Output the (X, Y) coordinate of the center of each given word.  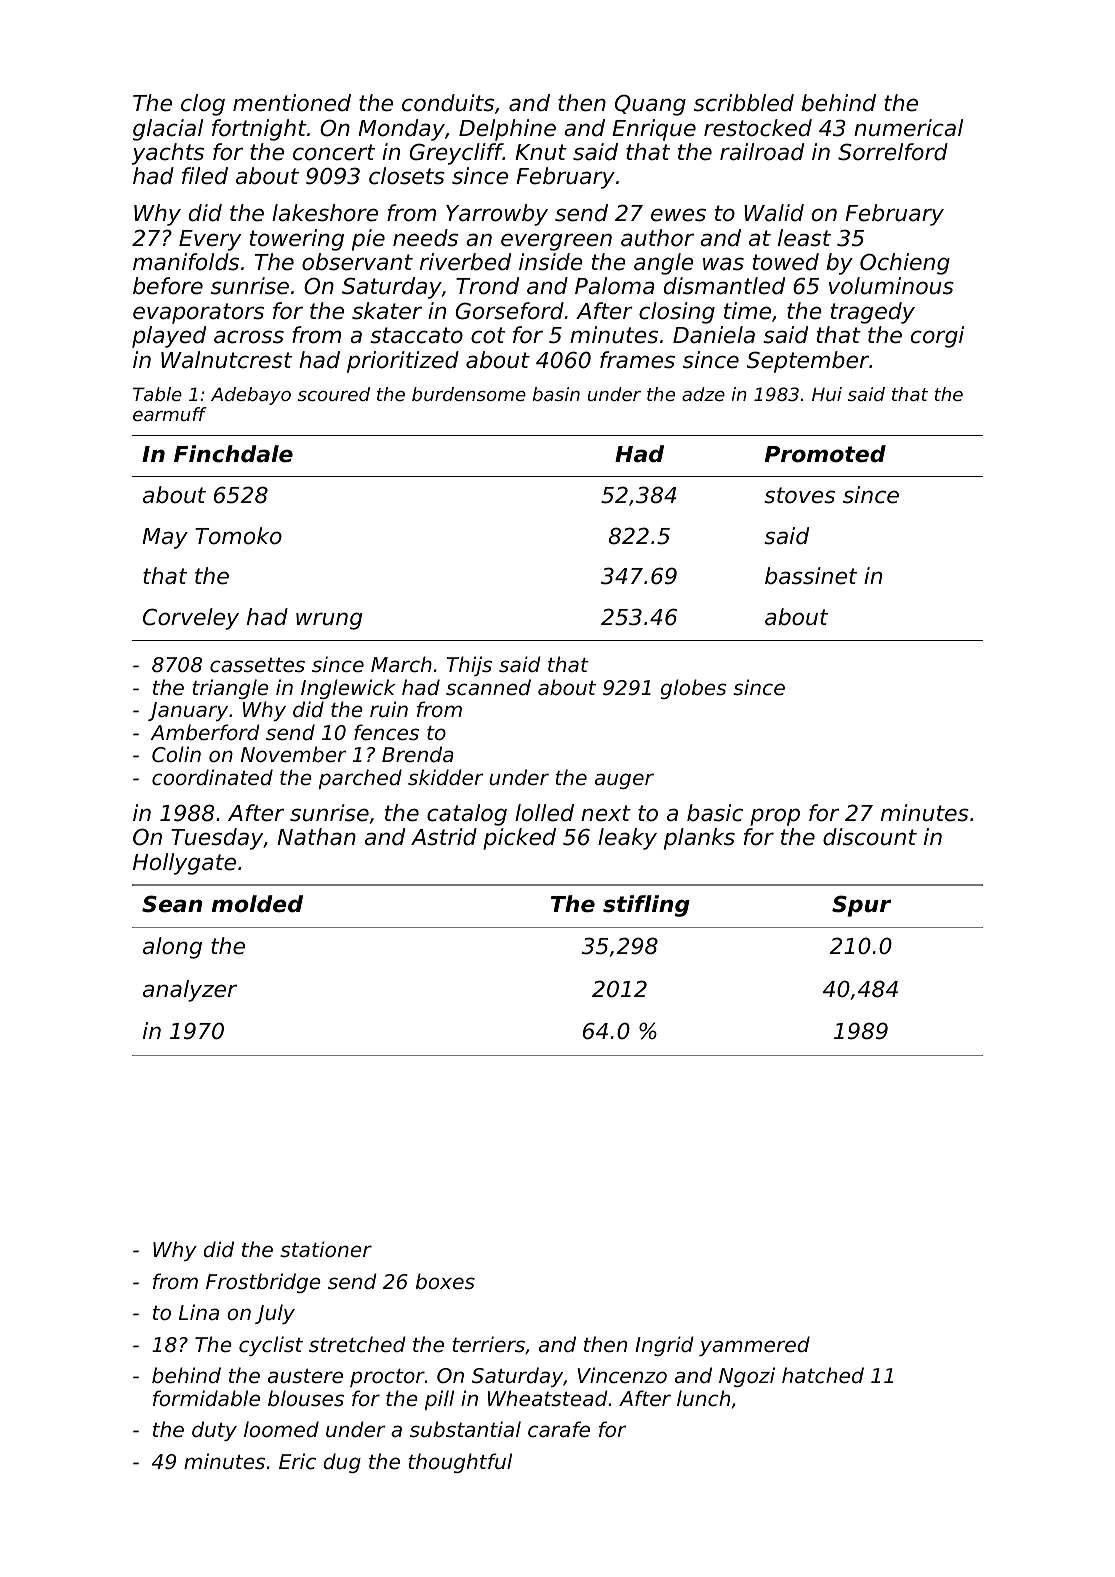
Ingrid (664, 1346)
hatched (823, 1375)
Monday (401, 130)
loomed (281, 1429)
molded (257, 904)
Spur (861, 906)
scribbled (744, 103)
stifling (646, 906)
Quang (650, 105)
